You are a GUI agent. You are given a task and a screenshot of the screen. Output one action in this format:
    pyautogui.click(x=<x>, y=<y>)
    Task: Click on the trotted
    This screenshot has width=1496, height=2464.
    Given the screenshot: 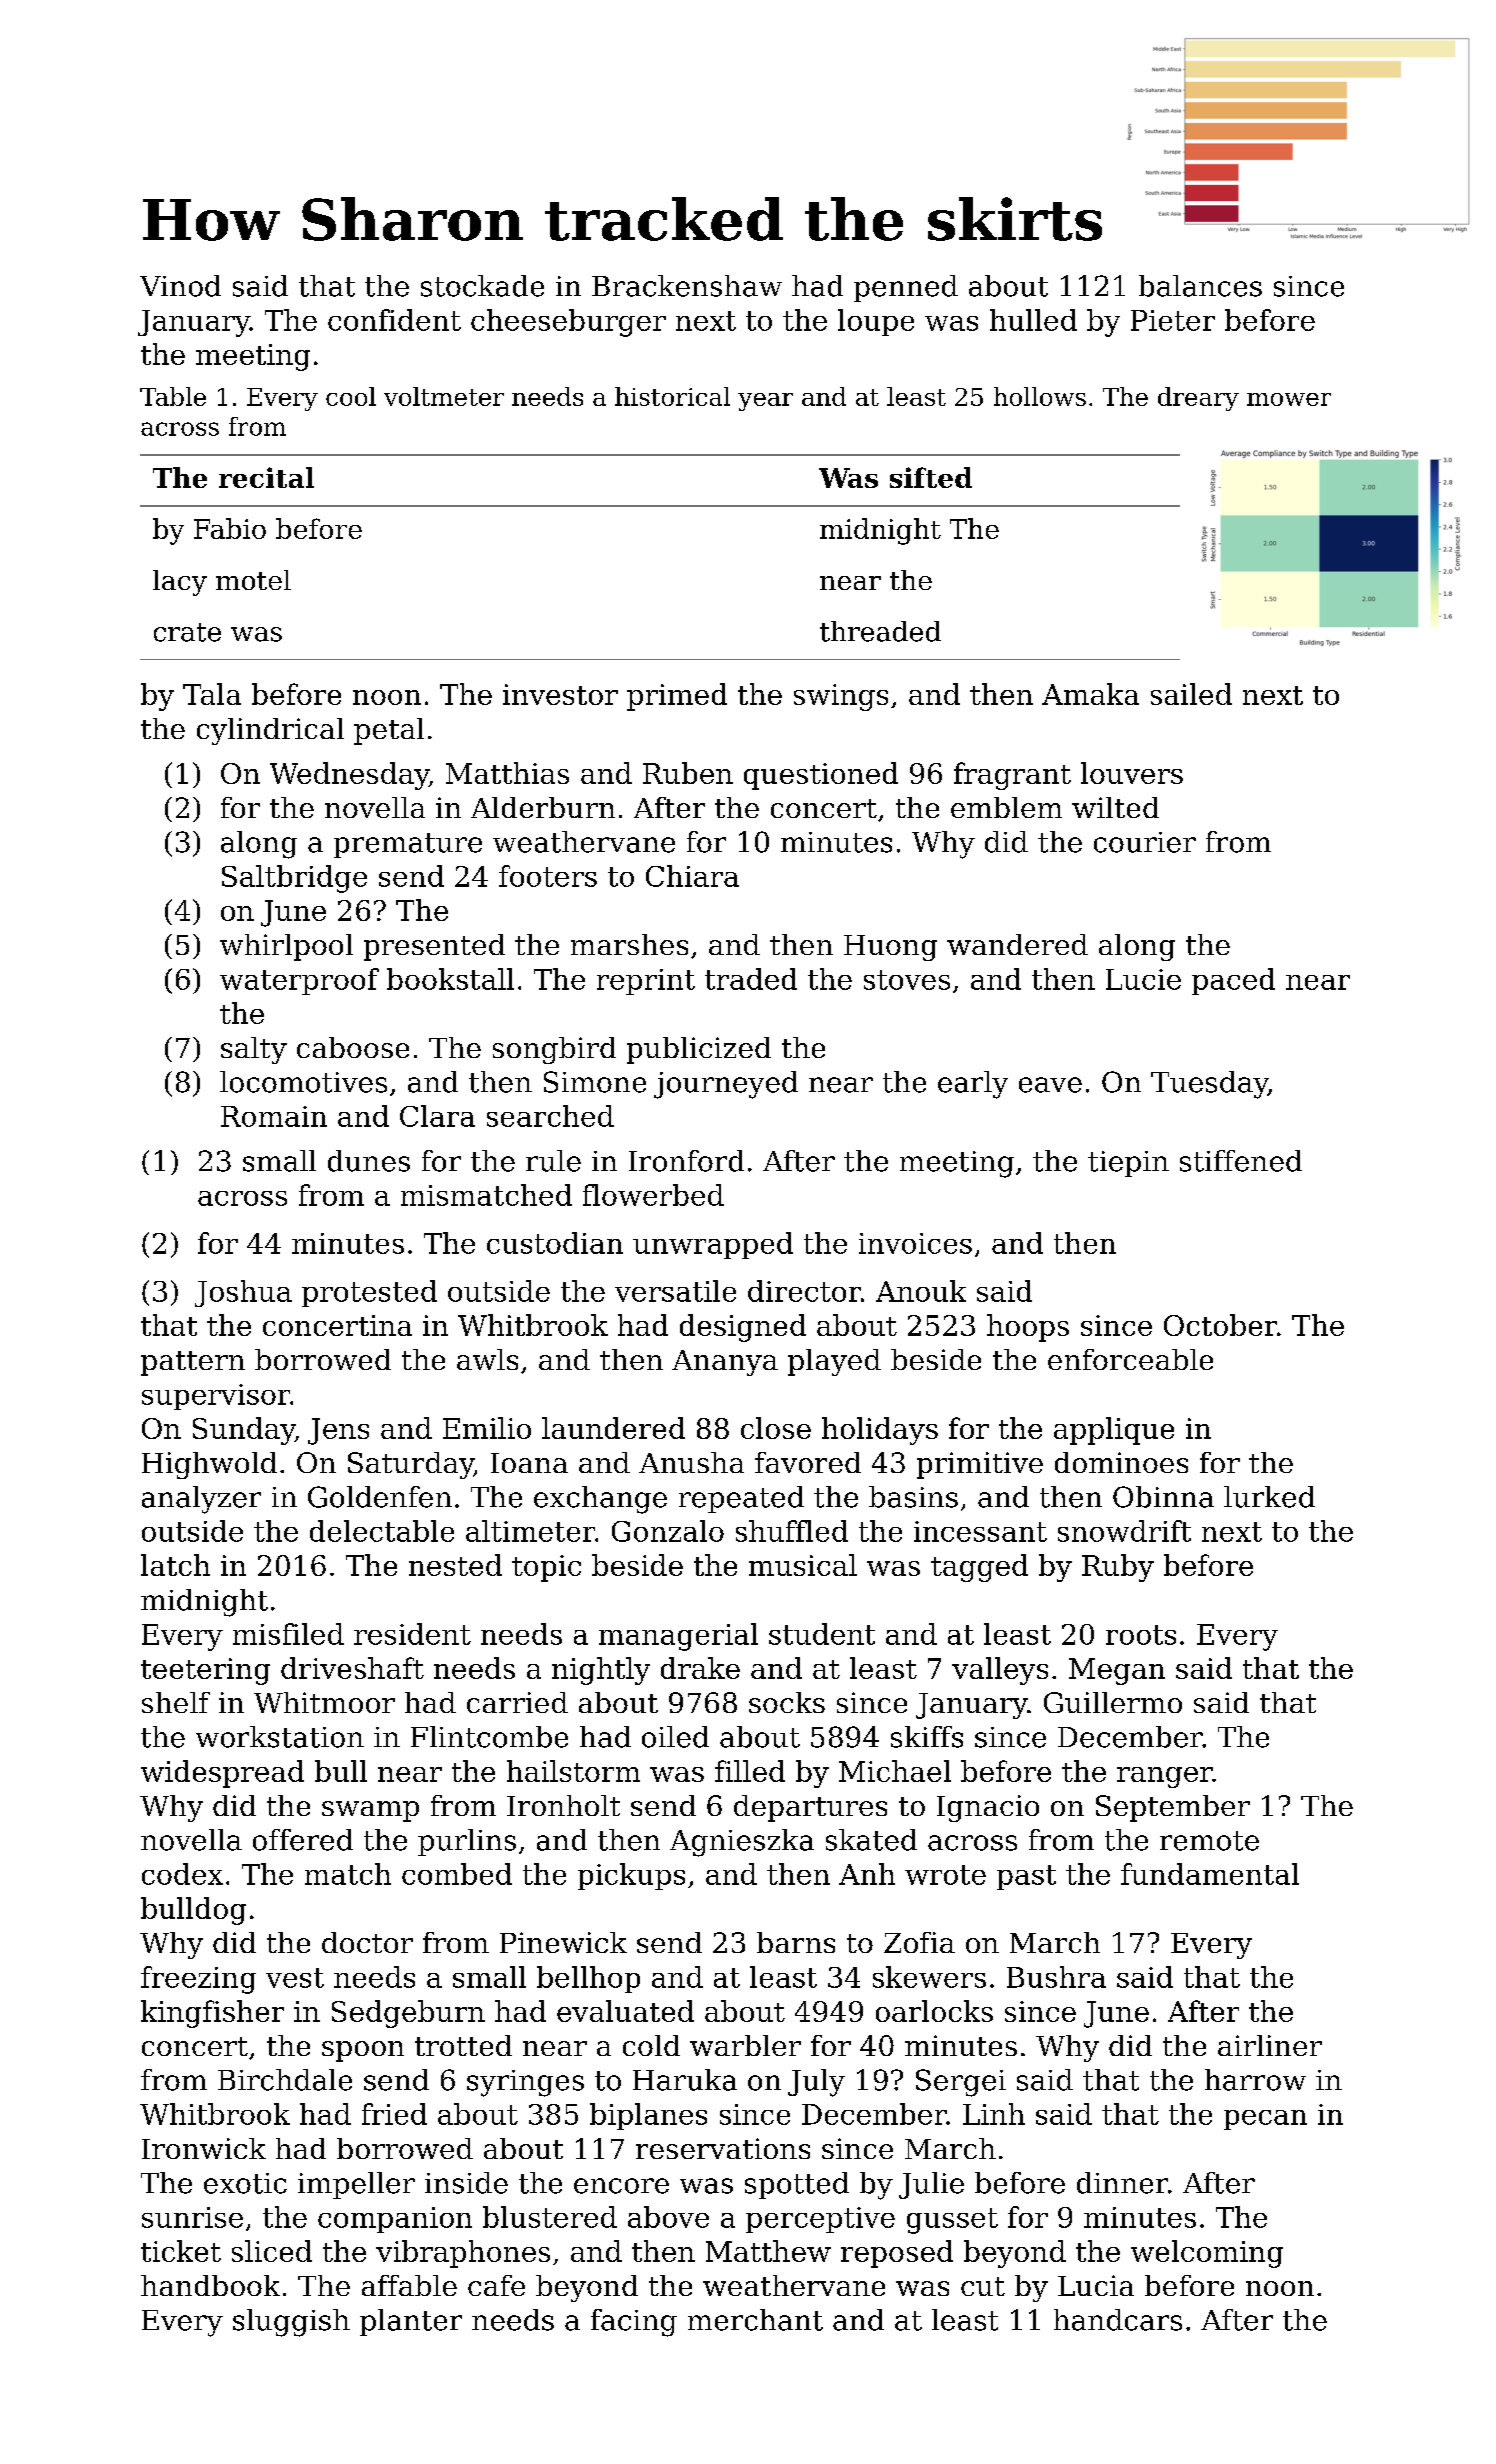 What is the action you would take?
    pyautogui.click(x=463, y=2045)
